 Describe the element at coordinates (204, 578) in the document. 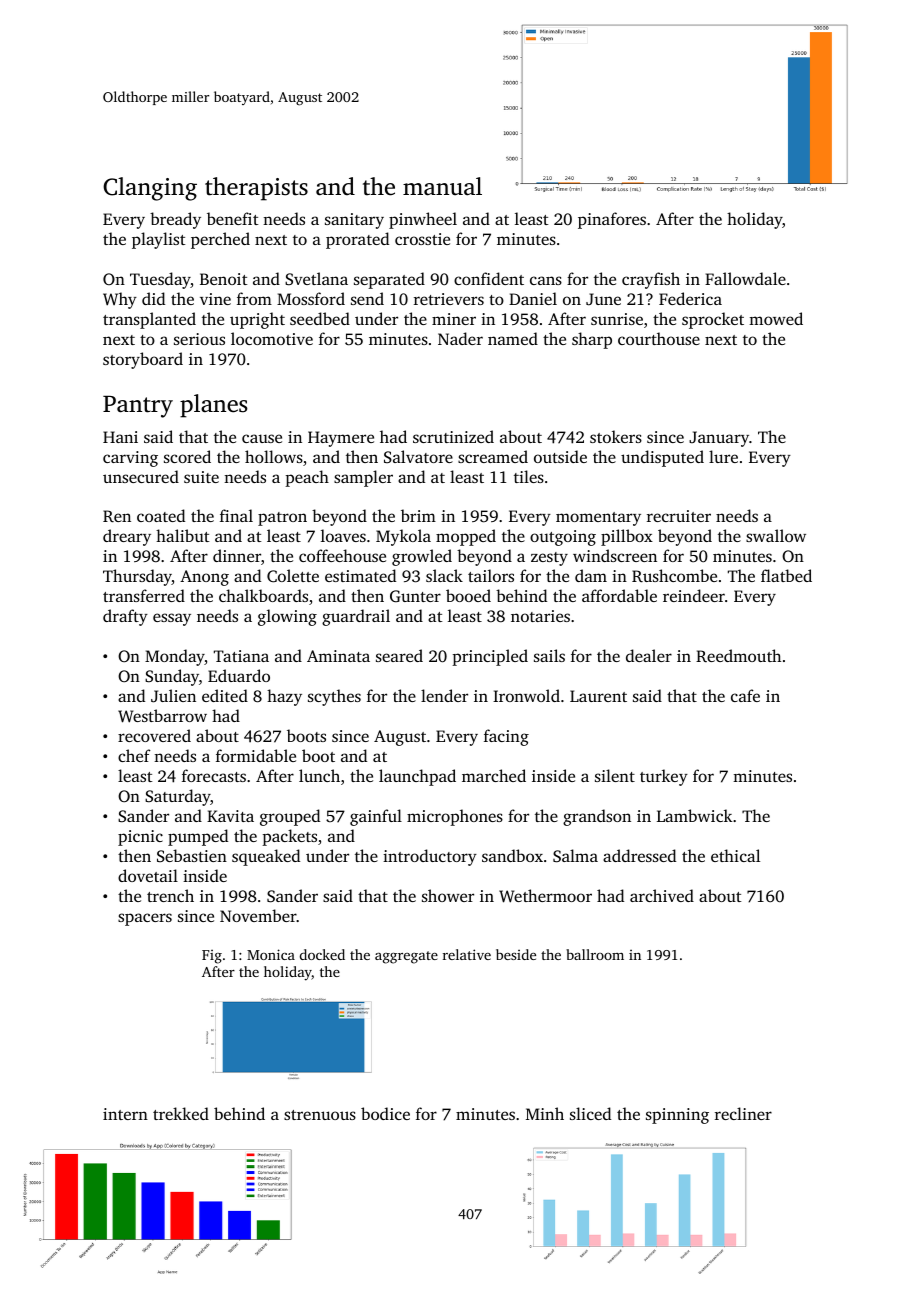

I see `Anong` at that location.
